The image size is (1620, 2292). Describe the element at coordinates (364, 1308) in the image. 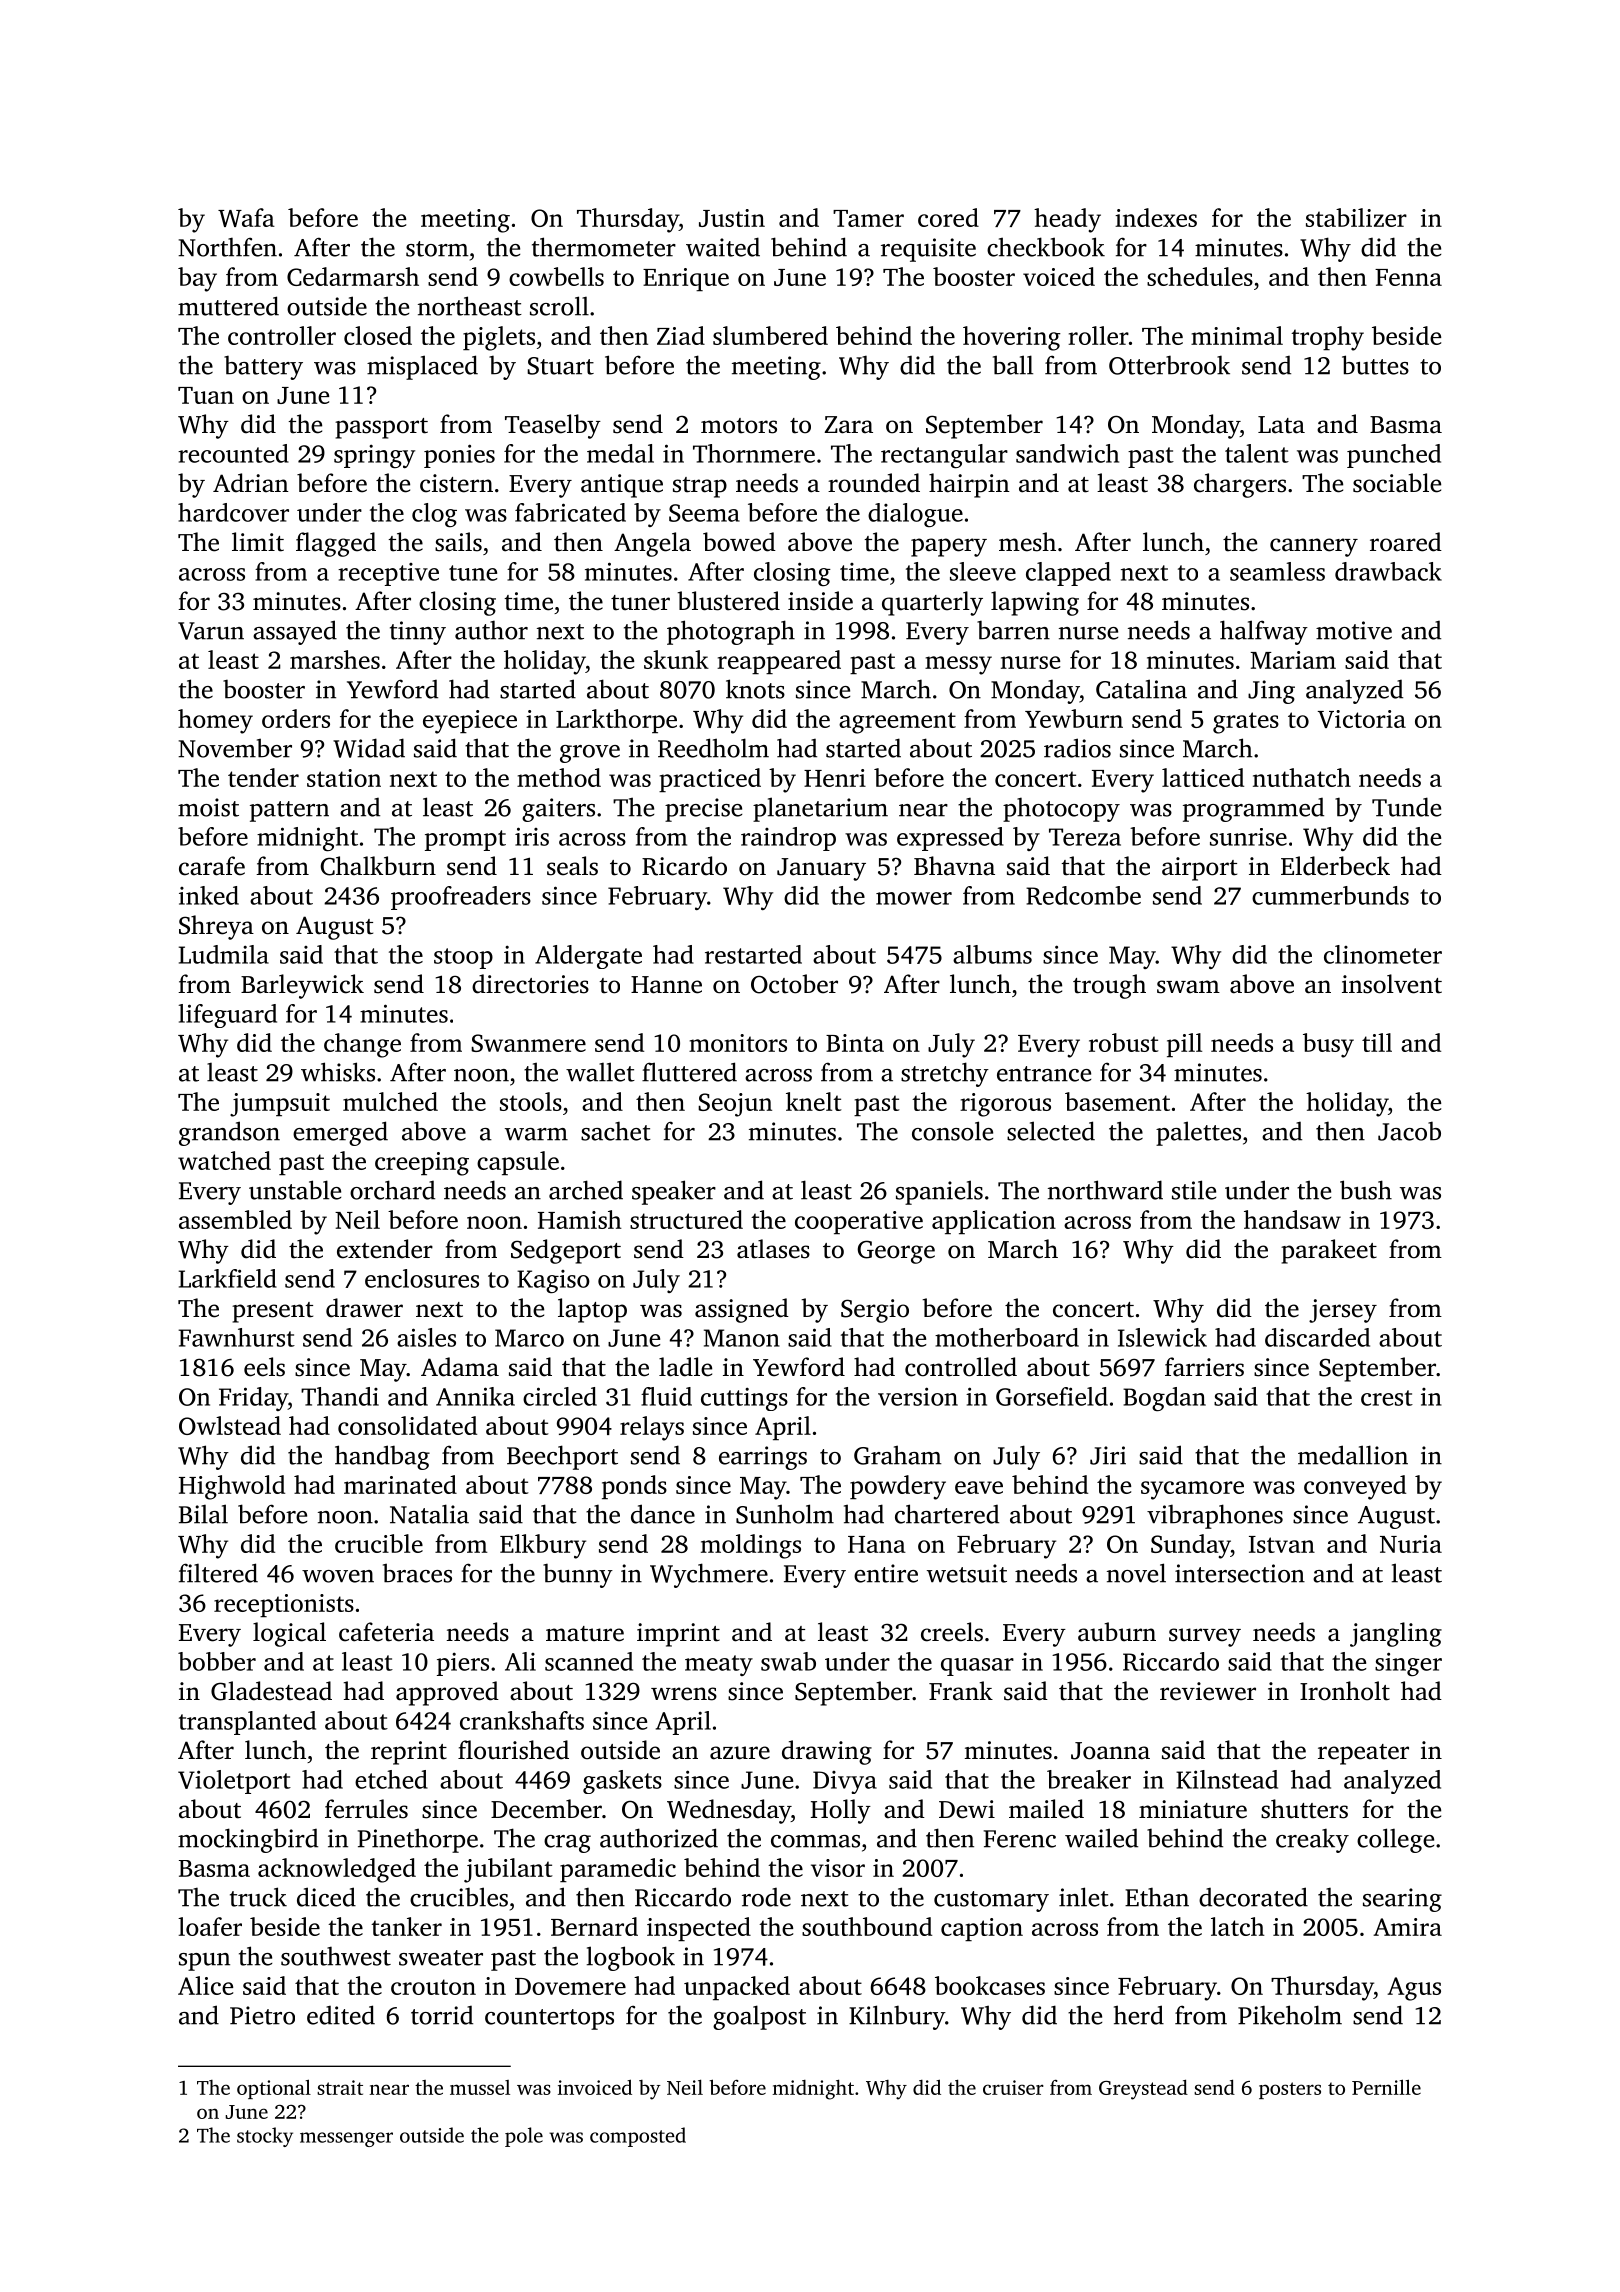

I see `drawer` at that location.
